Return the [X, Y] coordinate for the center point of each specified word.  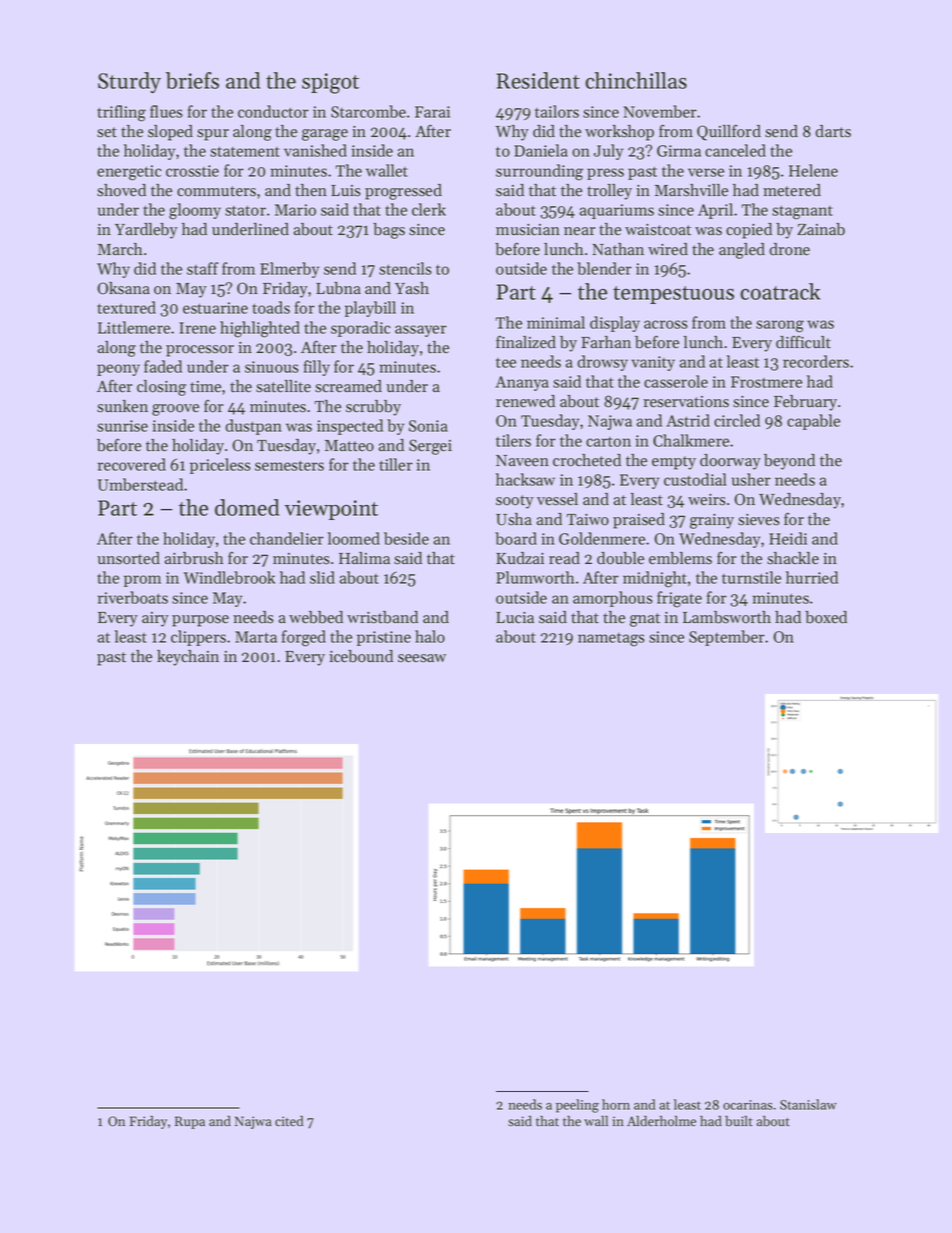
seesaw [422, 658]
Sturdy [129, 82]
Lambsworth [727, 617]
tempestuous [673, 295]
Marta [256, 637]
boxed [826, 617]
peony [118, 370]
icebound [361, 656]
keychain [188, 658]
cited [289, 1121]
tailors [557, 111]
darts [833, 131]
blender [604, 268]
